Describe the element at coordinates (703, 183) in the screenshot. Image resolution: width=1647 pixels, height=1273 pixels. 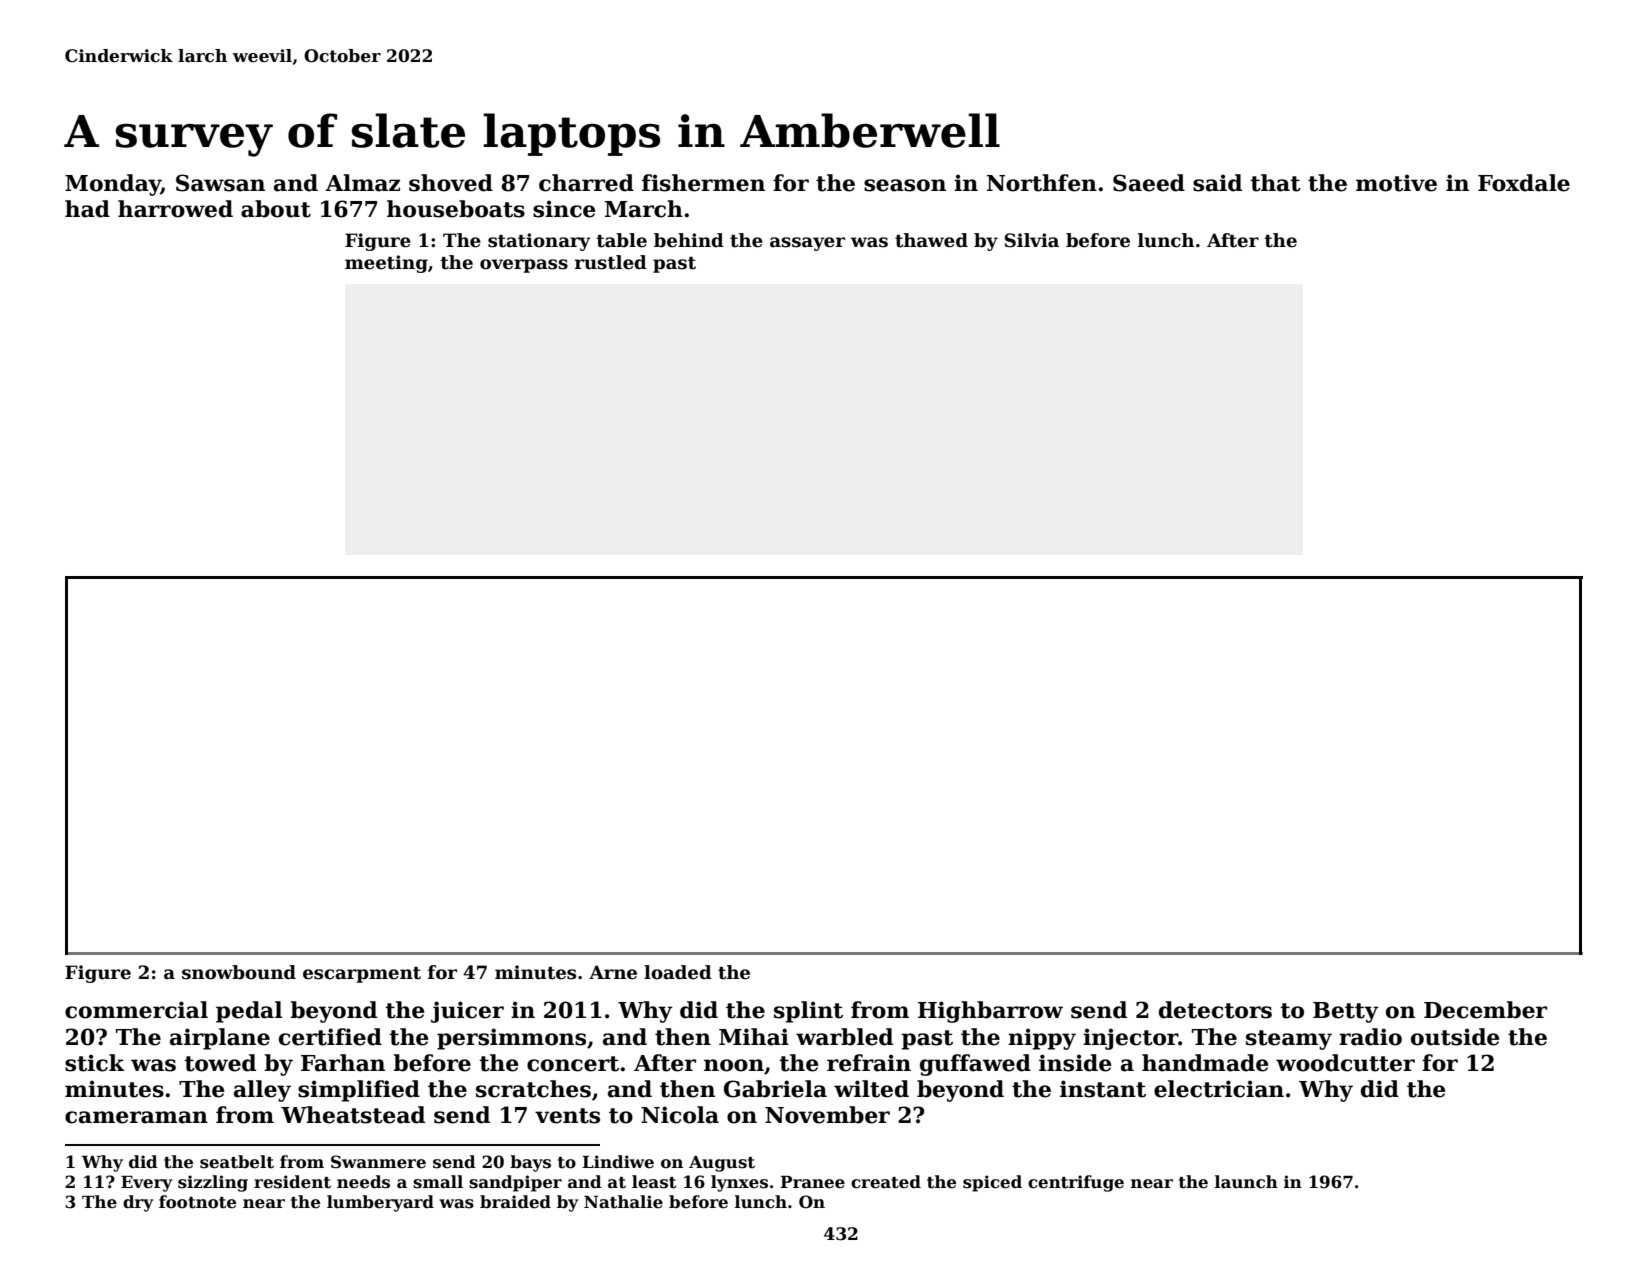
I see `fishermen` at that location.
